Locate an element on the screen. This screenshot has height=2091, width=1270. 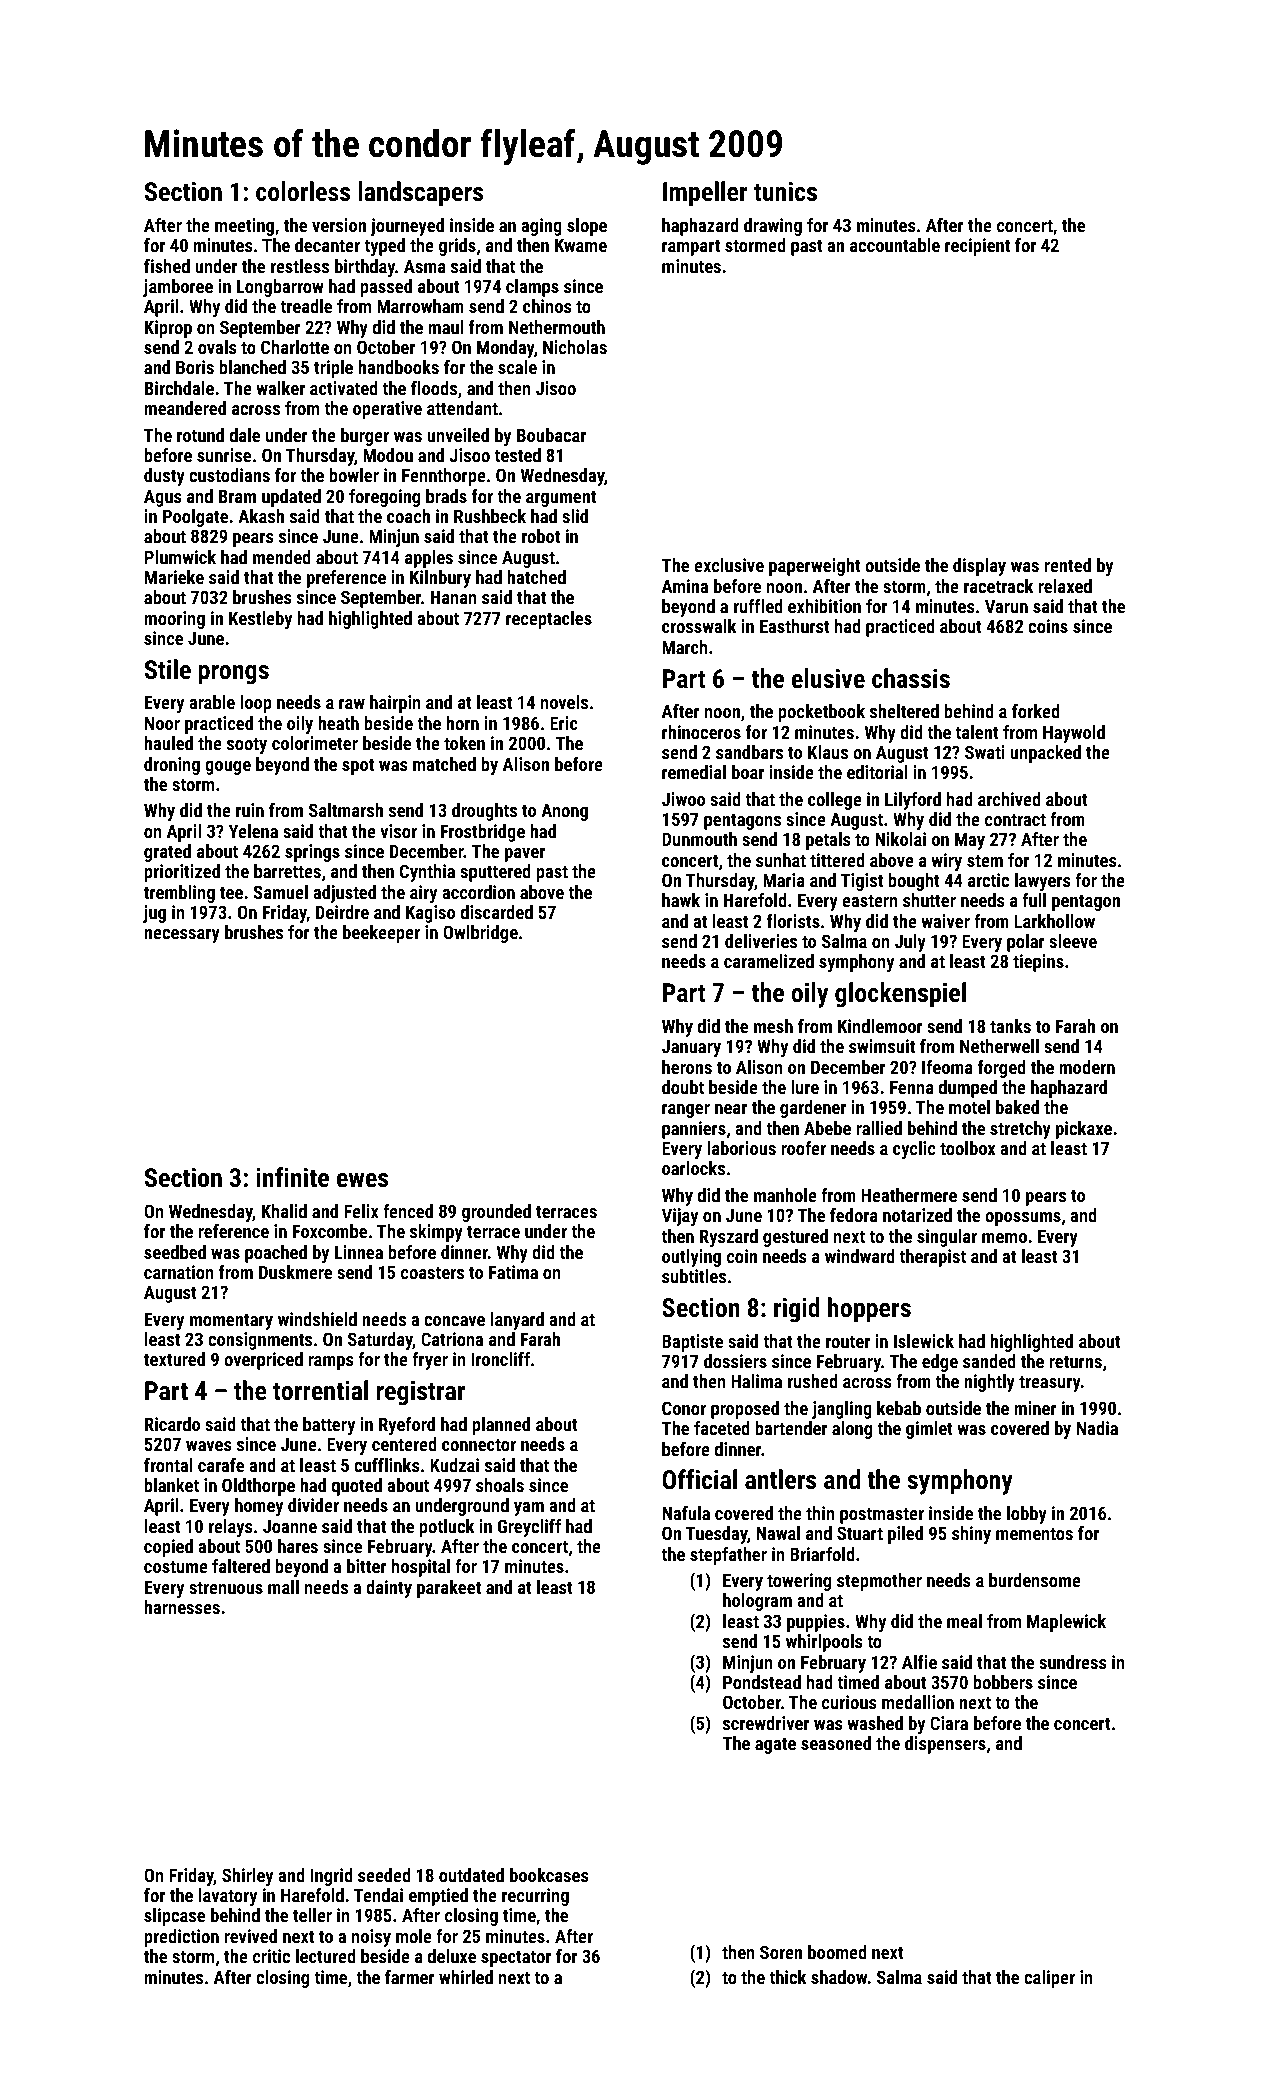
critic is located at coordinates (271, 1956).
